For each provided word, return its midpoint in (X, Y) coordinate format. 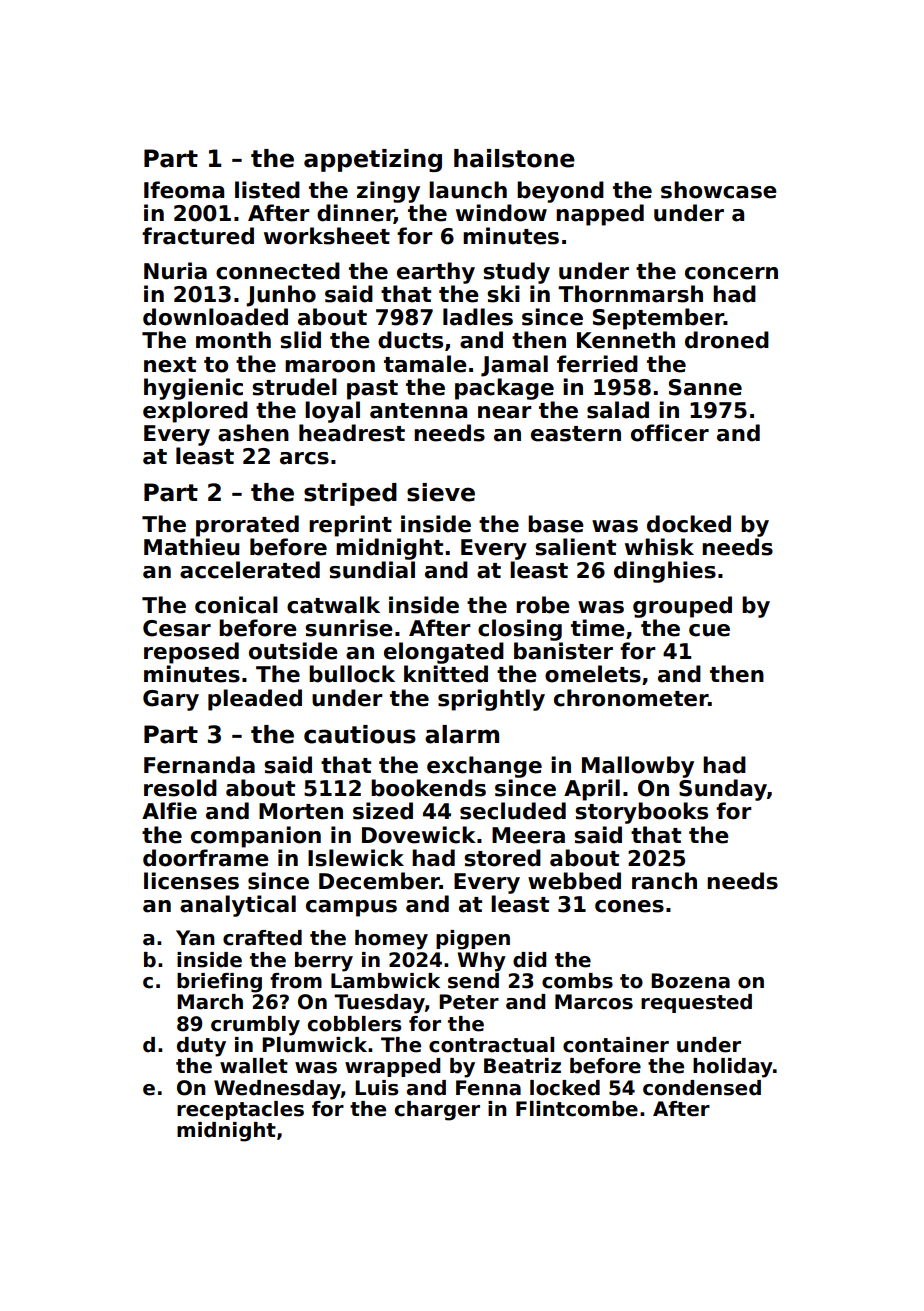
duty (201, 1047)
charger (437, 1111)
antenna (418, 411)
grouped (682, 607)
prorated (247, 526)
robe (543, 605)
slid (300, 340)
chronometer (631, 698)
